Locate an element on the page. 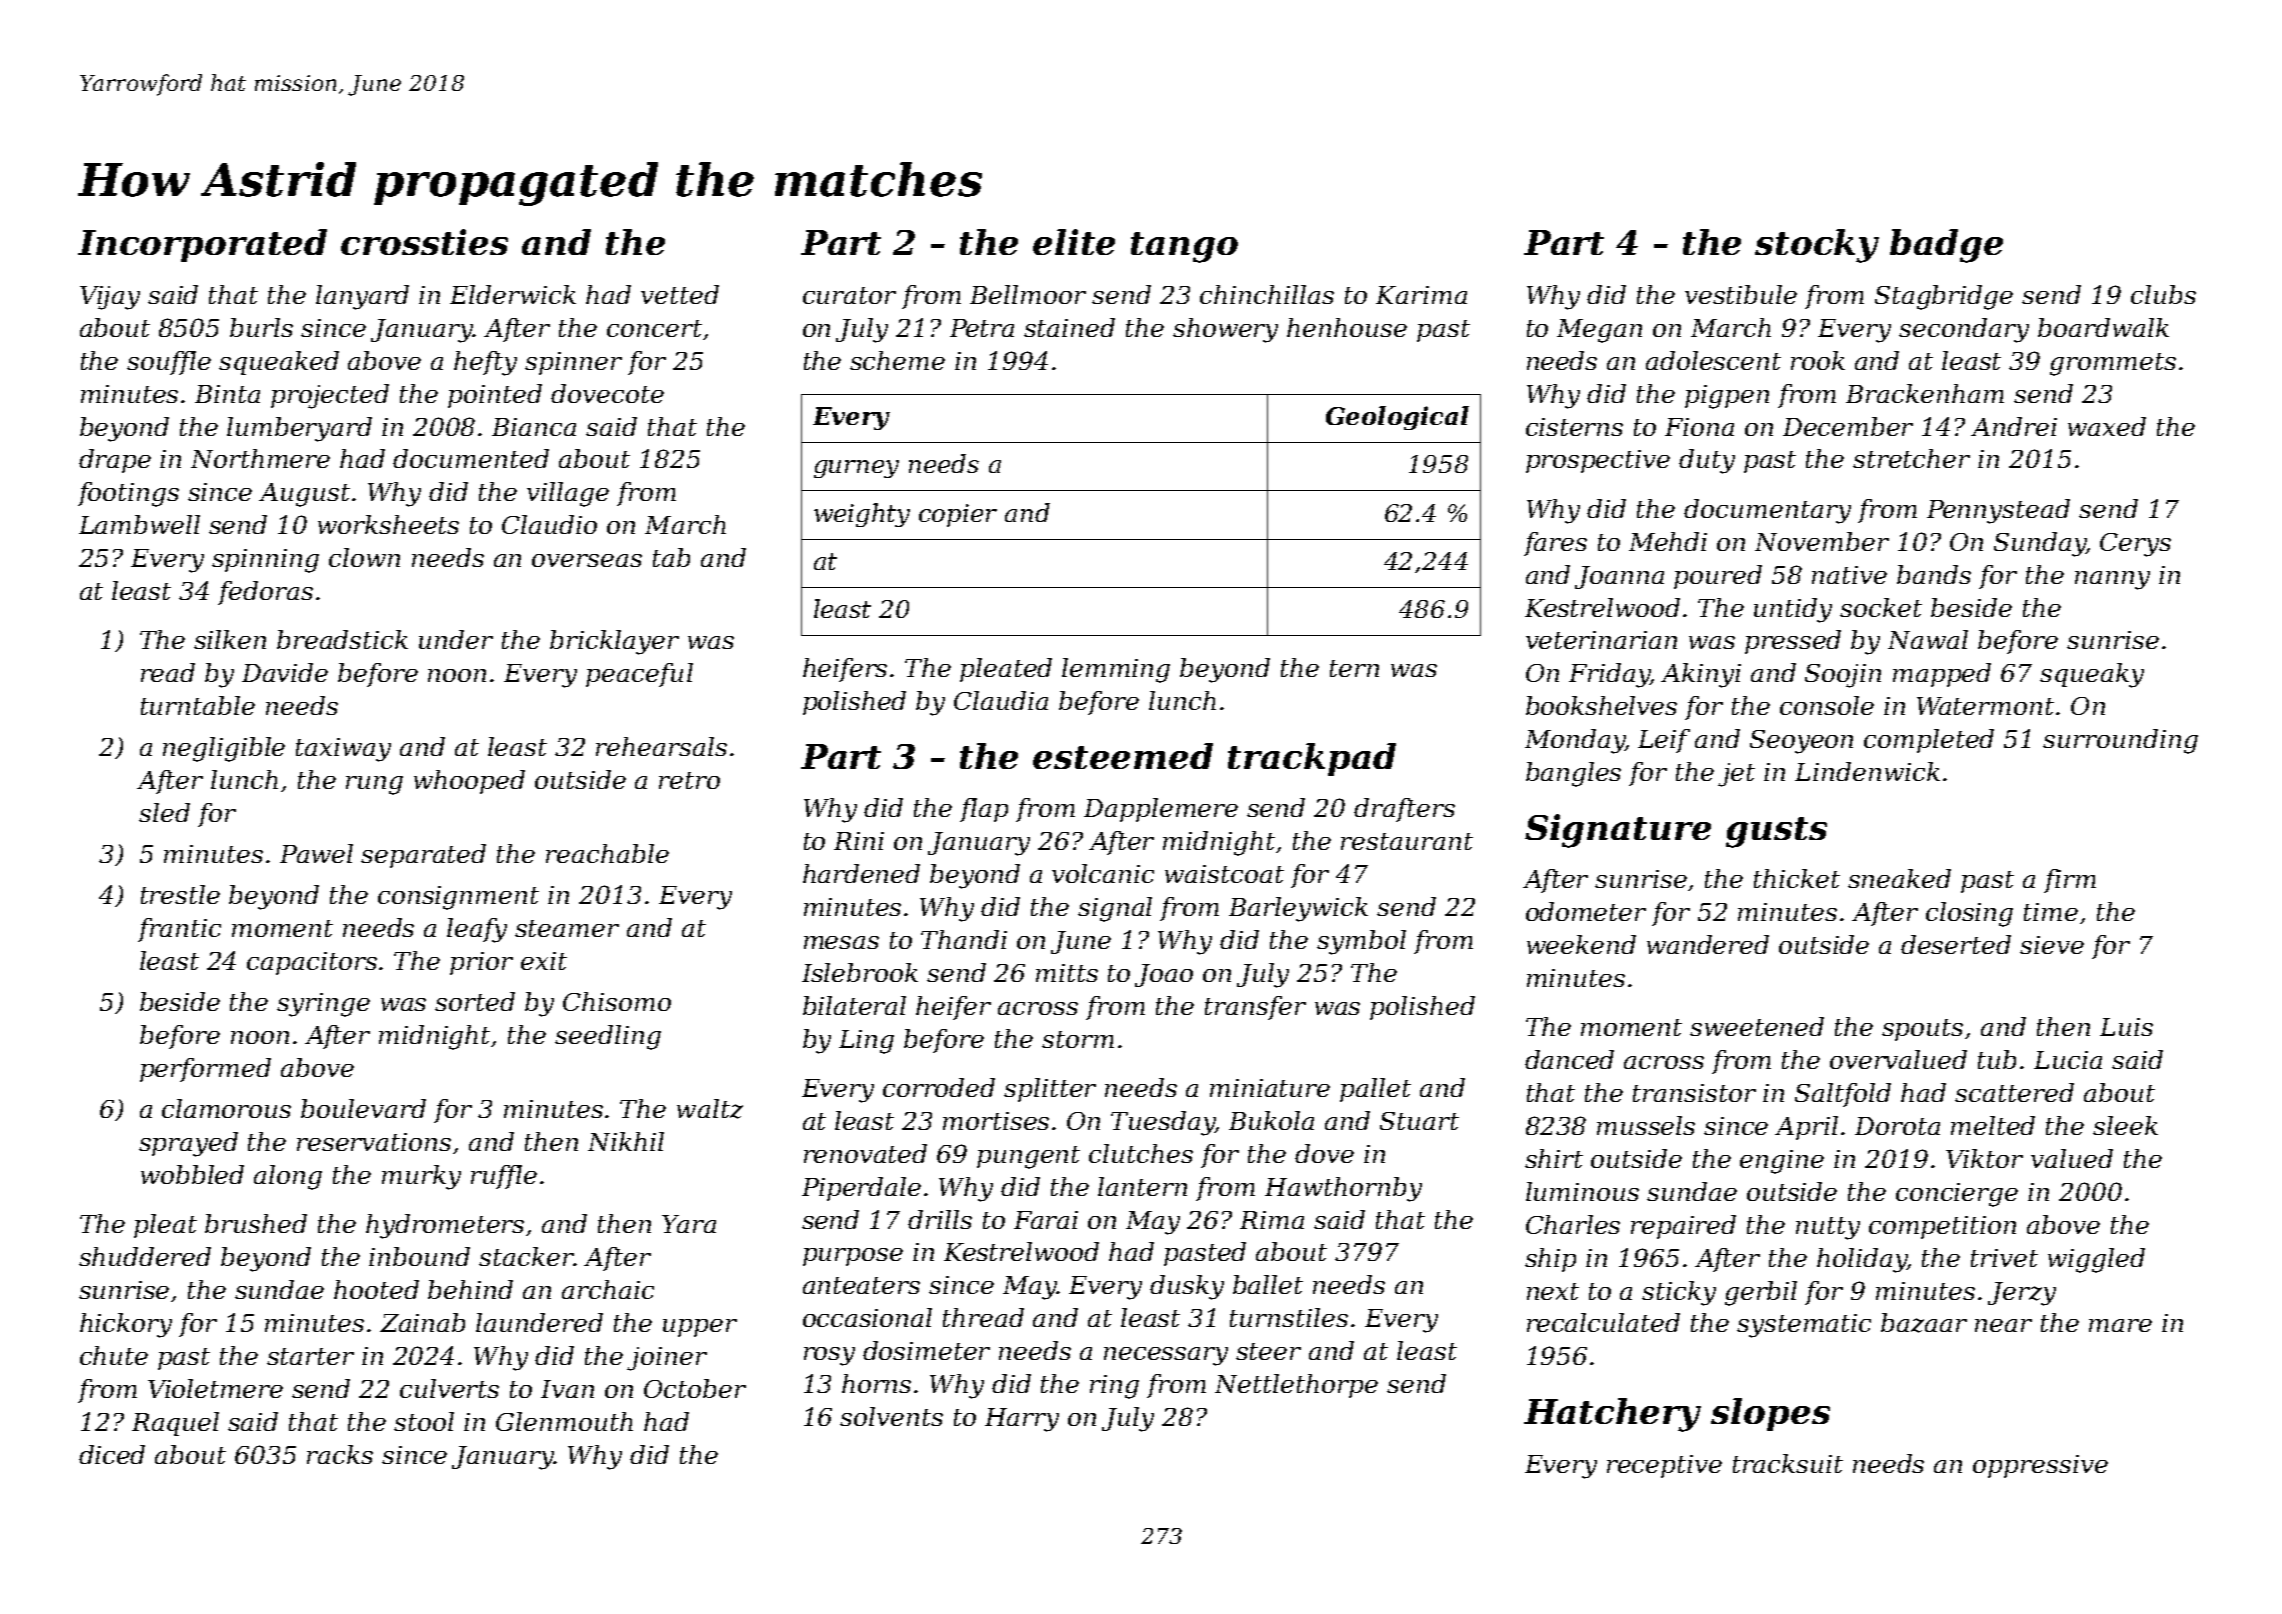 The height and width of the page is (1614, 2282). stocky is located at coordinates (1817, 246).
